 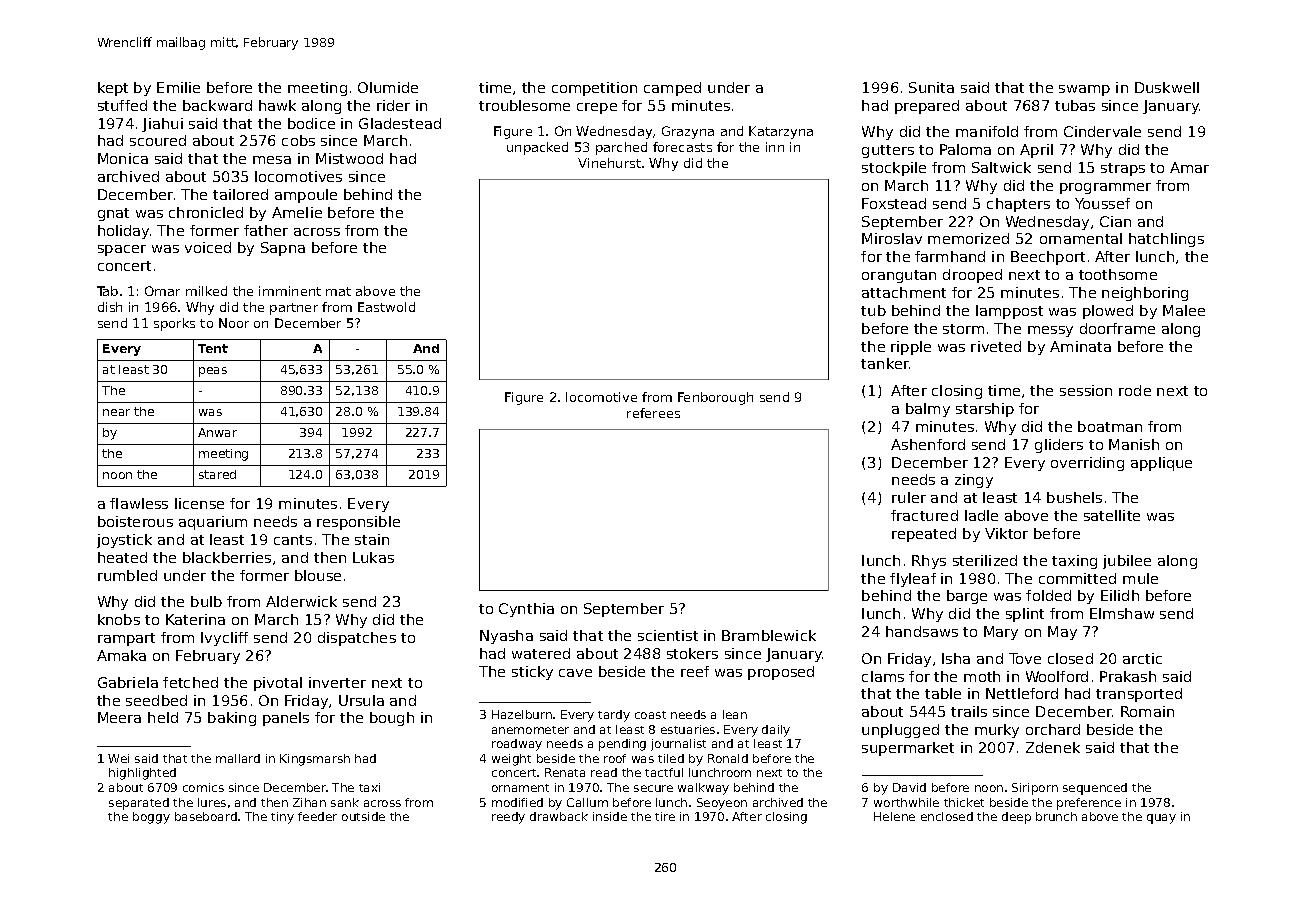 I want to click on Sunita, so click(x=931, y=87).
